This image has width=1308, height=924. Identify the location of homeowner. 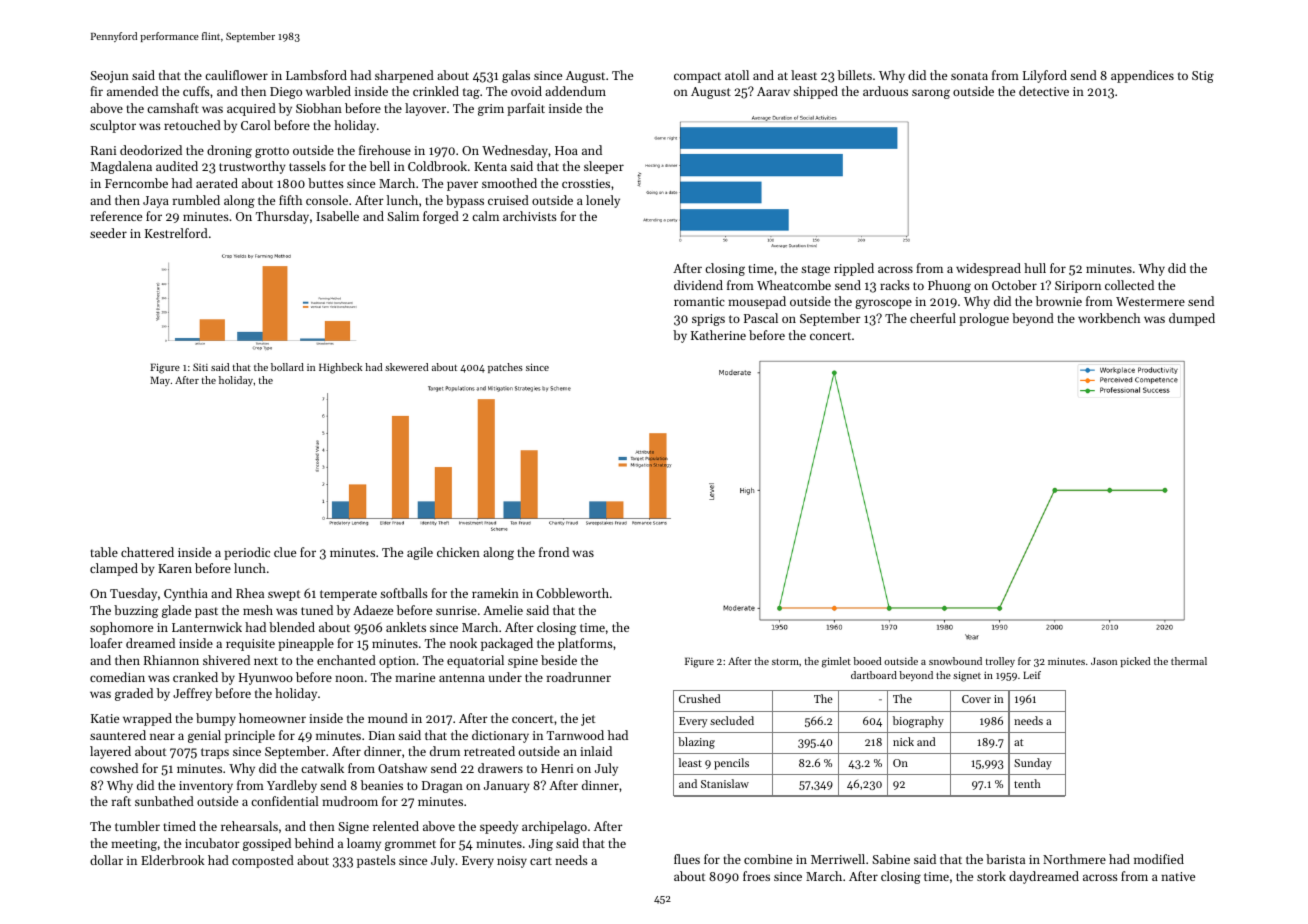
(272, 718).
